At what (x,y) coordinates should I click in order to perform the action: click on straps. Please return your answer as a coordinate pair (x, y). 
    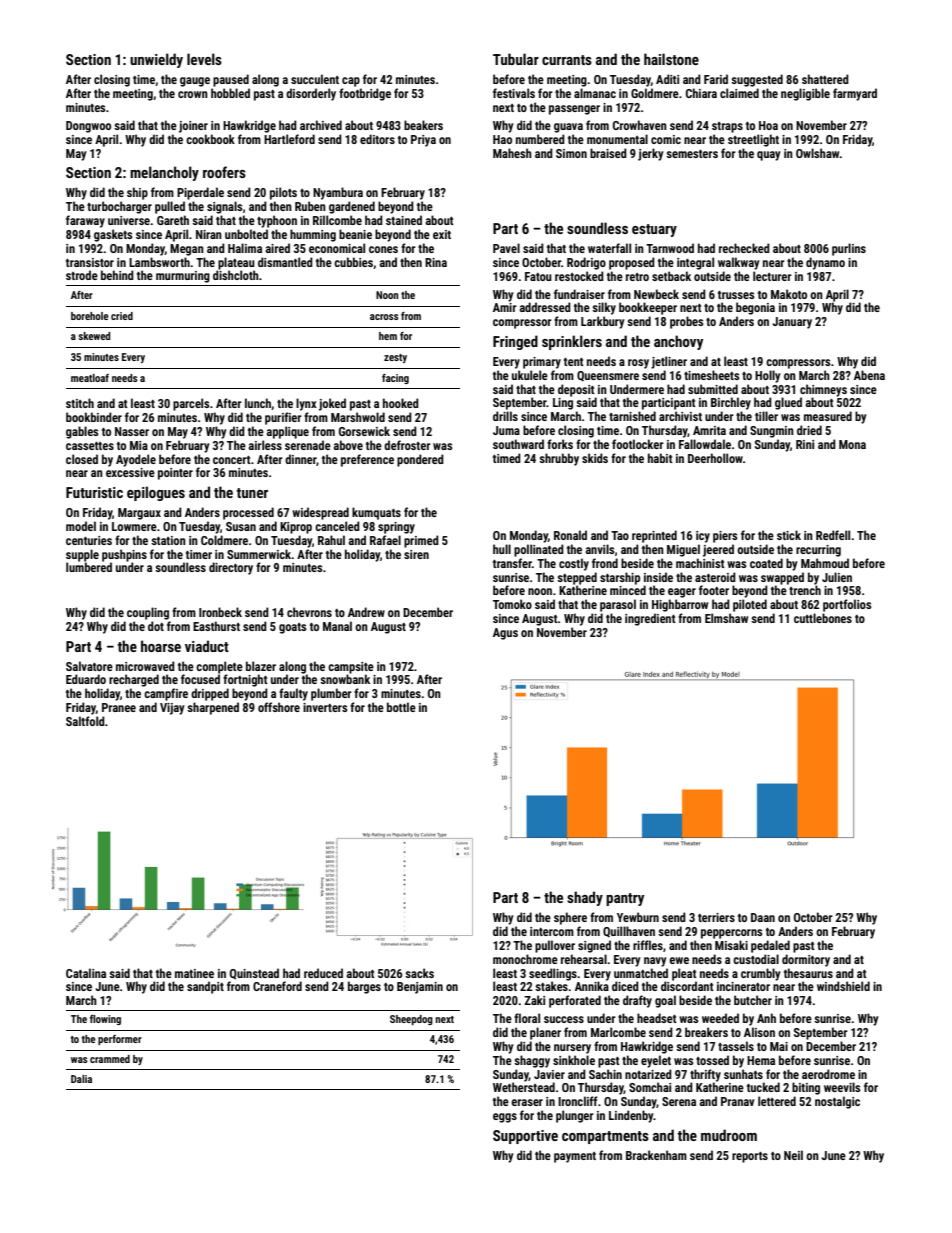
    Looking at the image, I should click on (727, 127).
